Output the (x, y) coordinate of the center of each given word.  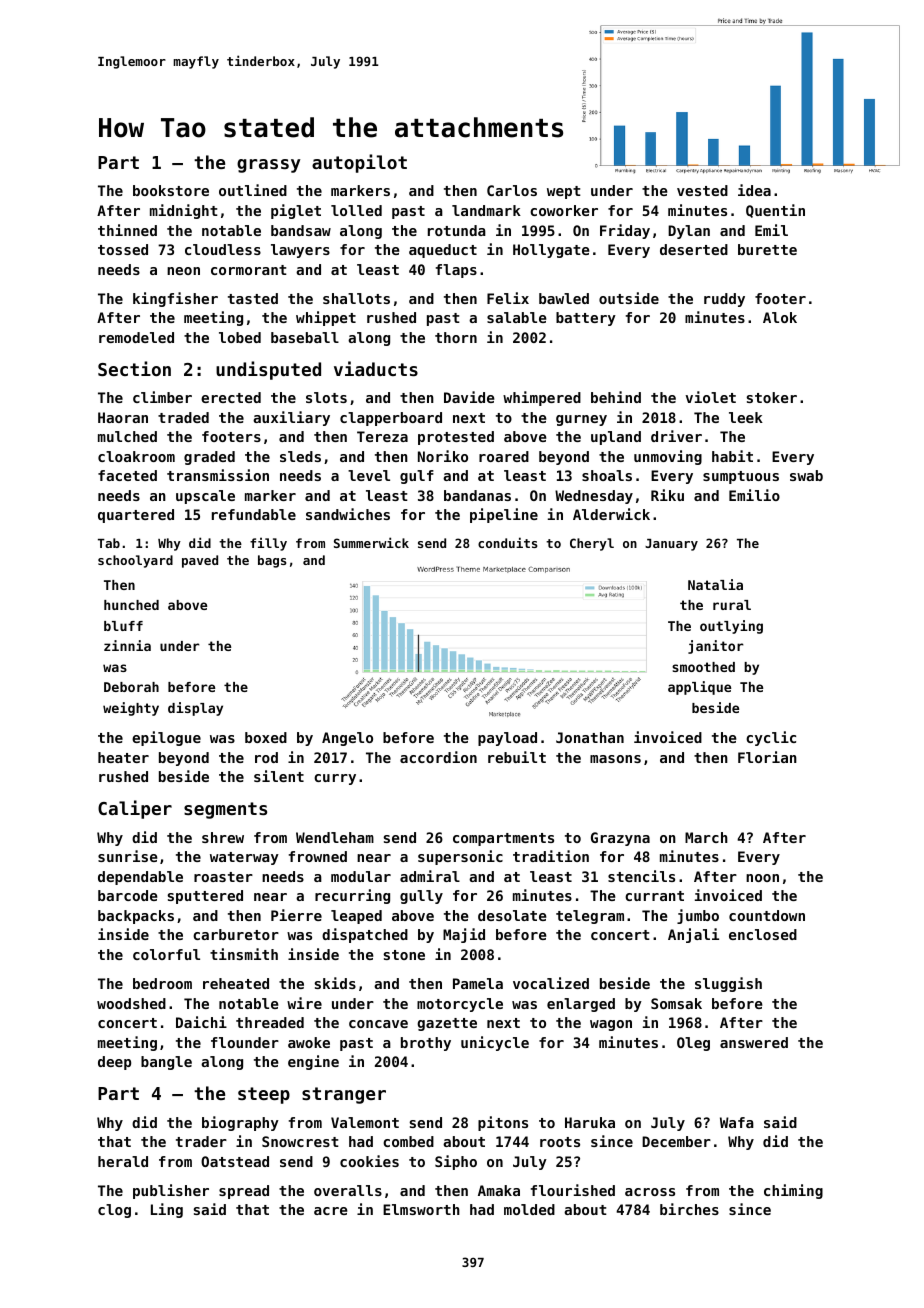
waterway (244, 858)
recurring (352, 896)
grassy (269, 166)
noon (762, 878)
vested (702, 190)
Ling (167, 1210)
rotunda (457, 230)
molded (529, 1209)
